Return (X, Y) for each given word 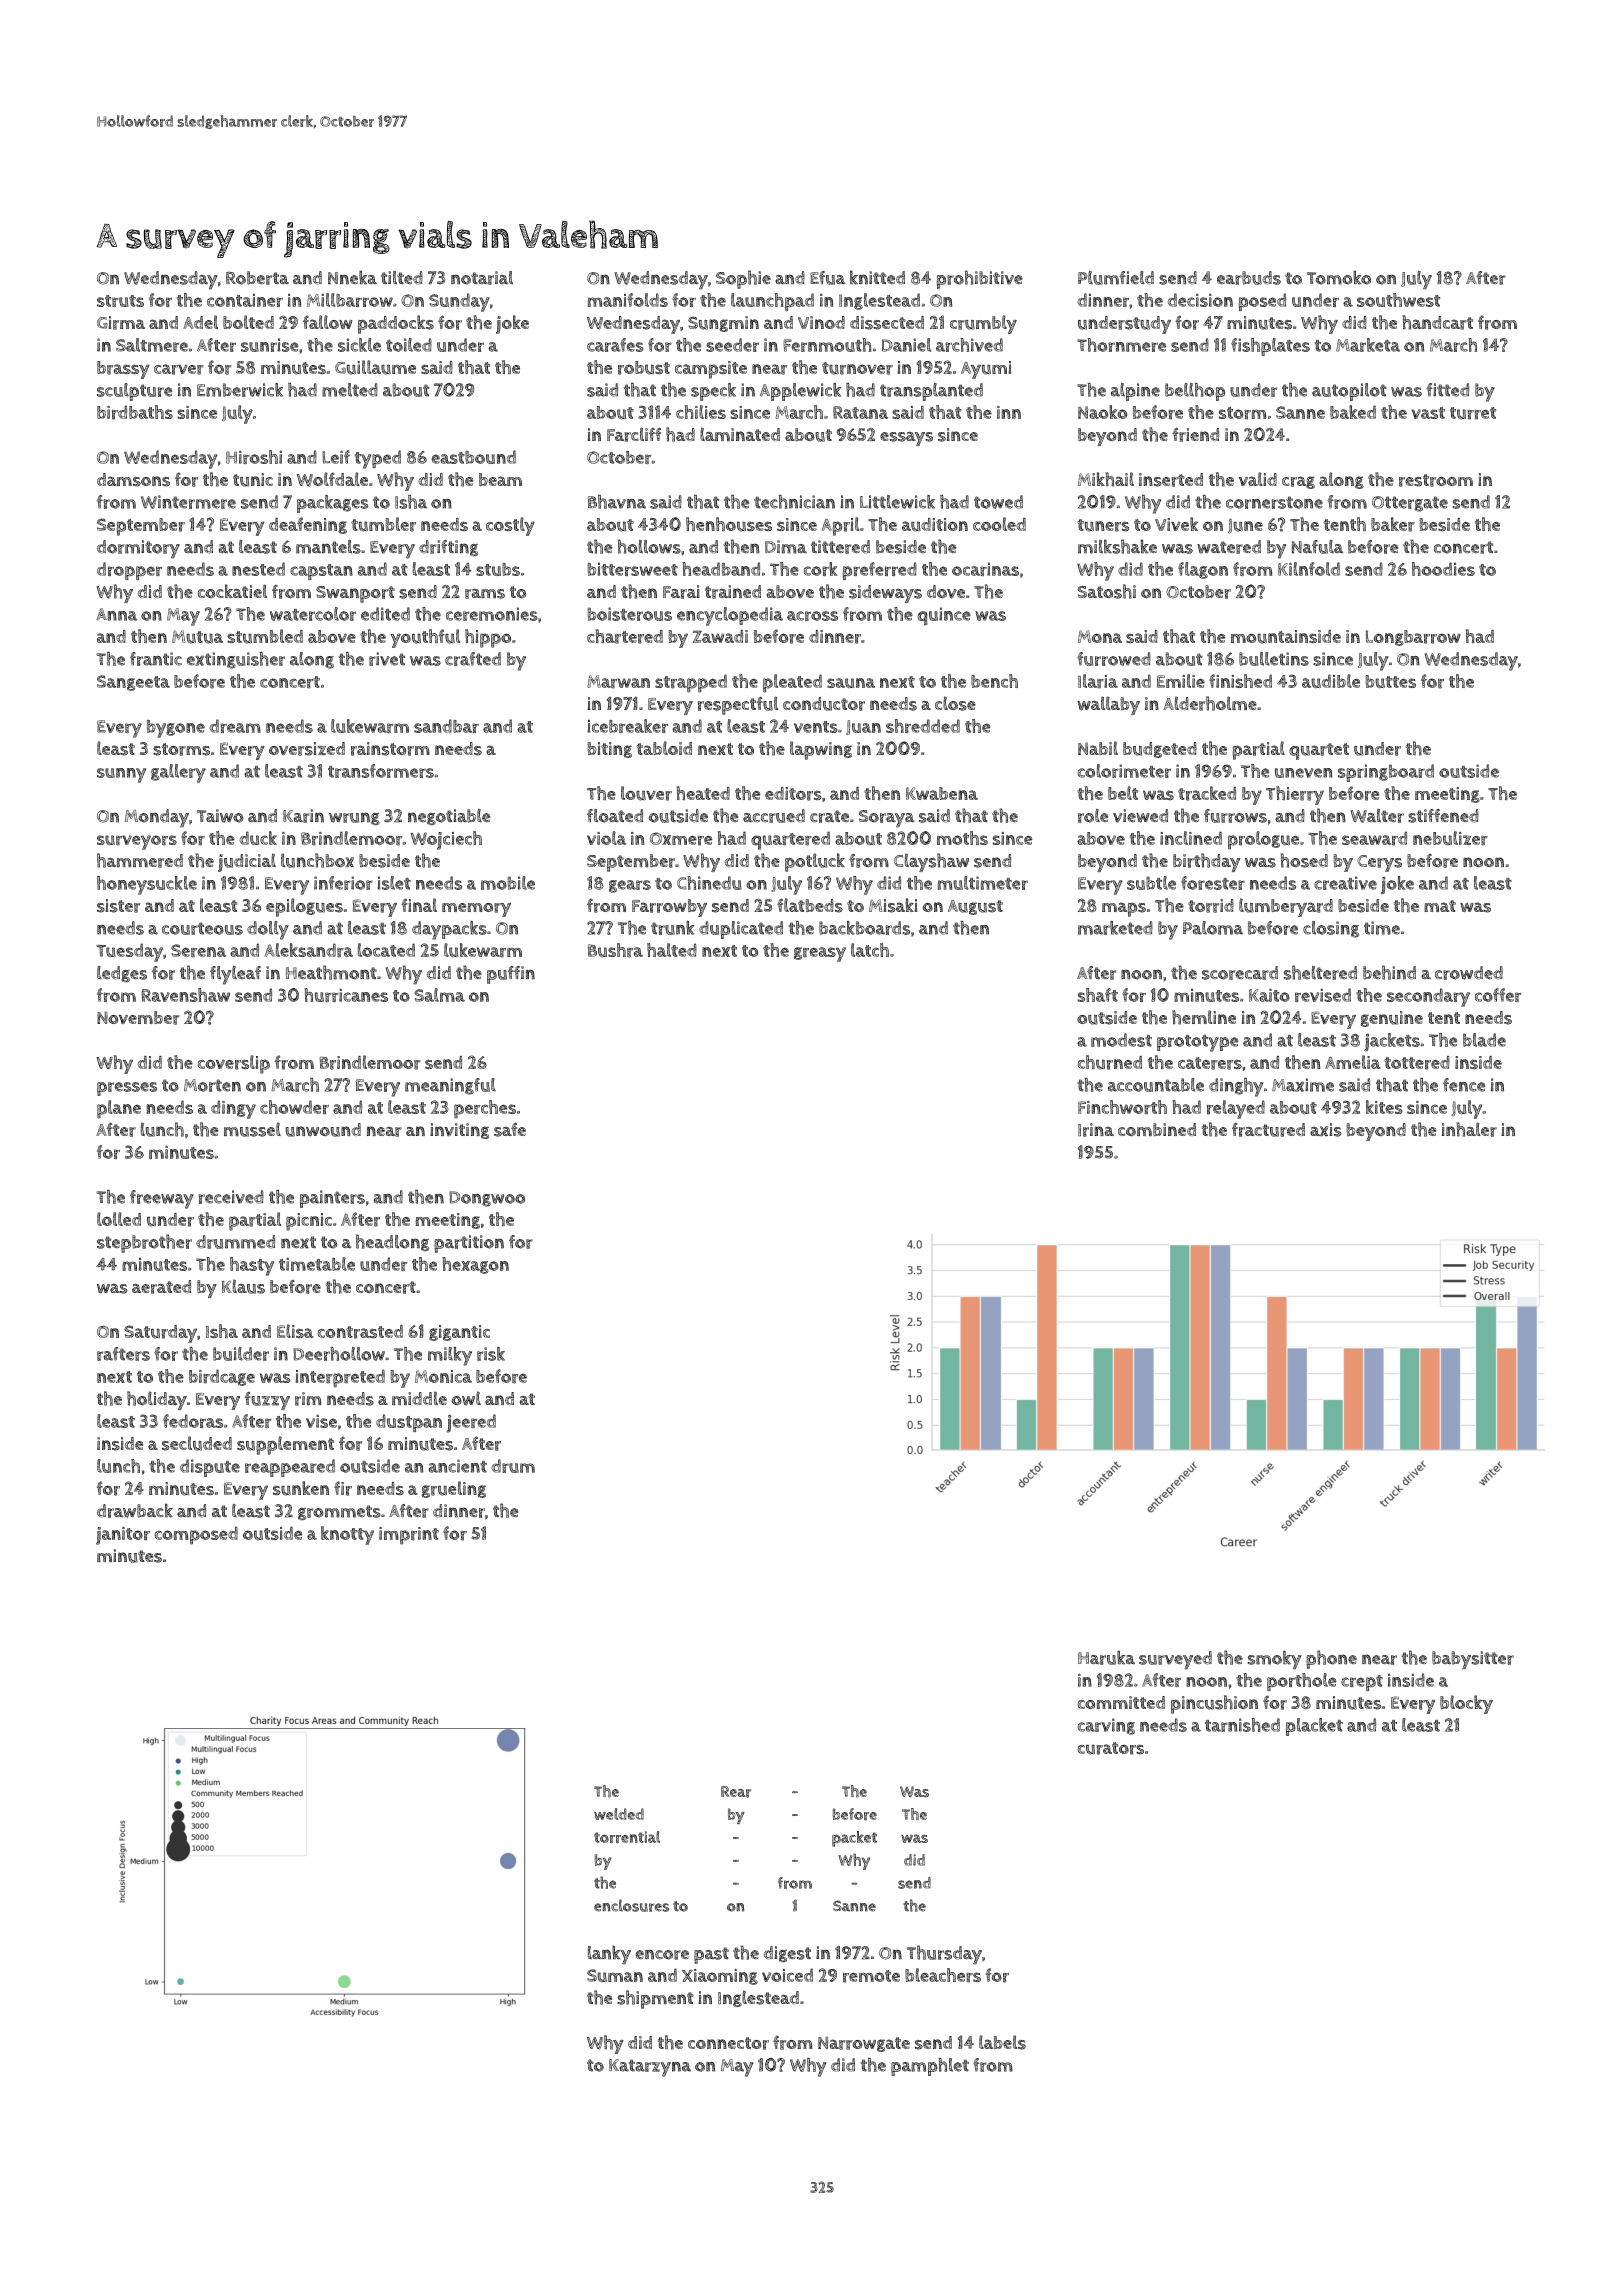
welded (619, 1814)
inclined (1191, 838)
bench (994, 681)
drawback (135, 1510)
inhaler (1469, 1129)
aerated (161, 1287)
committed (1121, 1702)
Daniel (906, 345)
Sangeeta (133, 683)
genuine (1391, 1019)
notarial (482, 278)
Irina (1096, 1130)
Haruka (1106, 1657)
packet (854, 1839)
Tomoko (1339, 277)
